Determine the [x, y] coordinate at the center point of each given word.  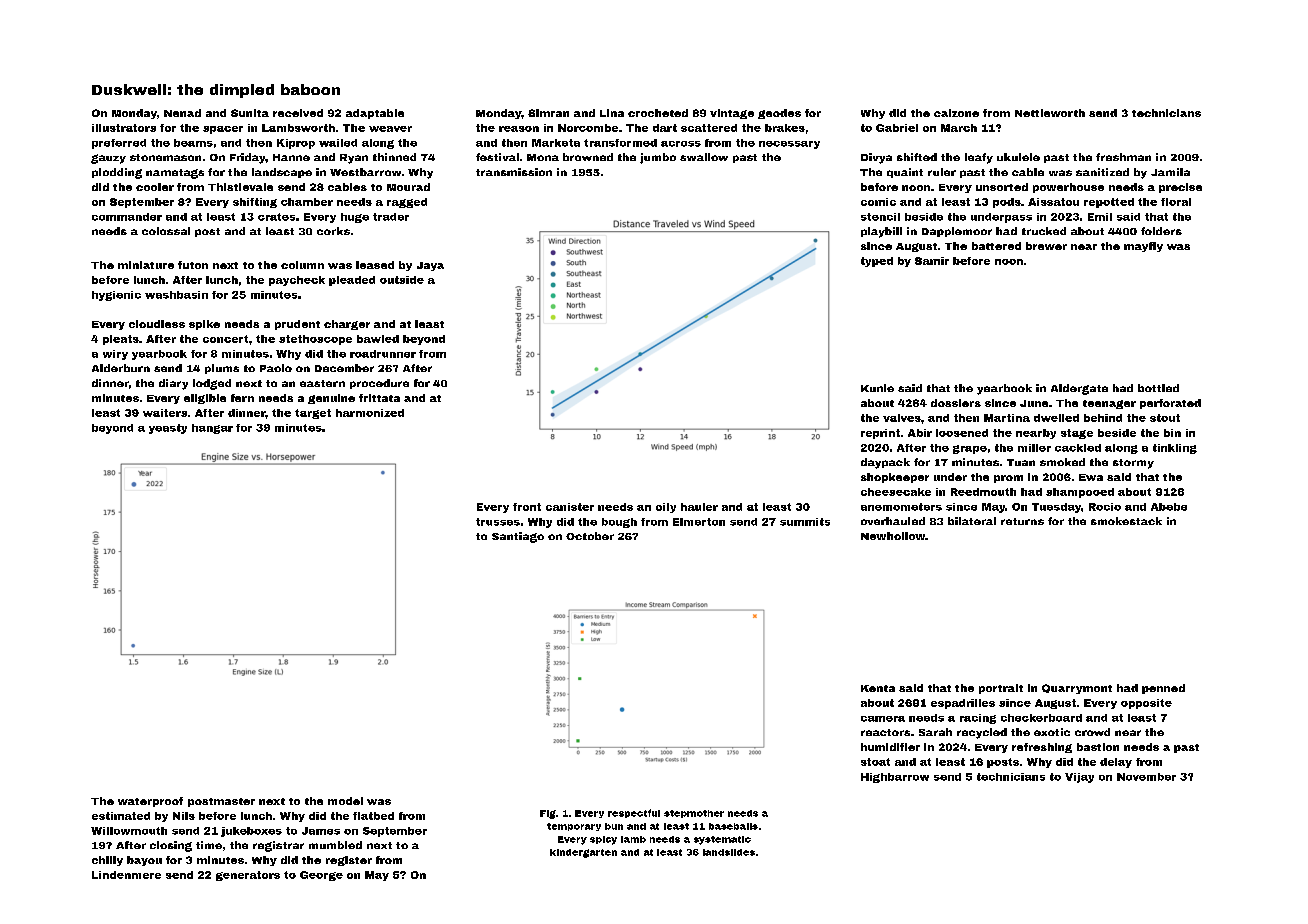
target [313, 414]
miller [1034, 448]
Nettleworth [1050, 113]
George [321, 876]
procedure [379, 384]
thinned [394, 157]
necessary [789, 145]
